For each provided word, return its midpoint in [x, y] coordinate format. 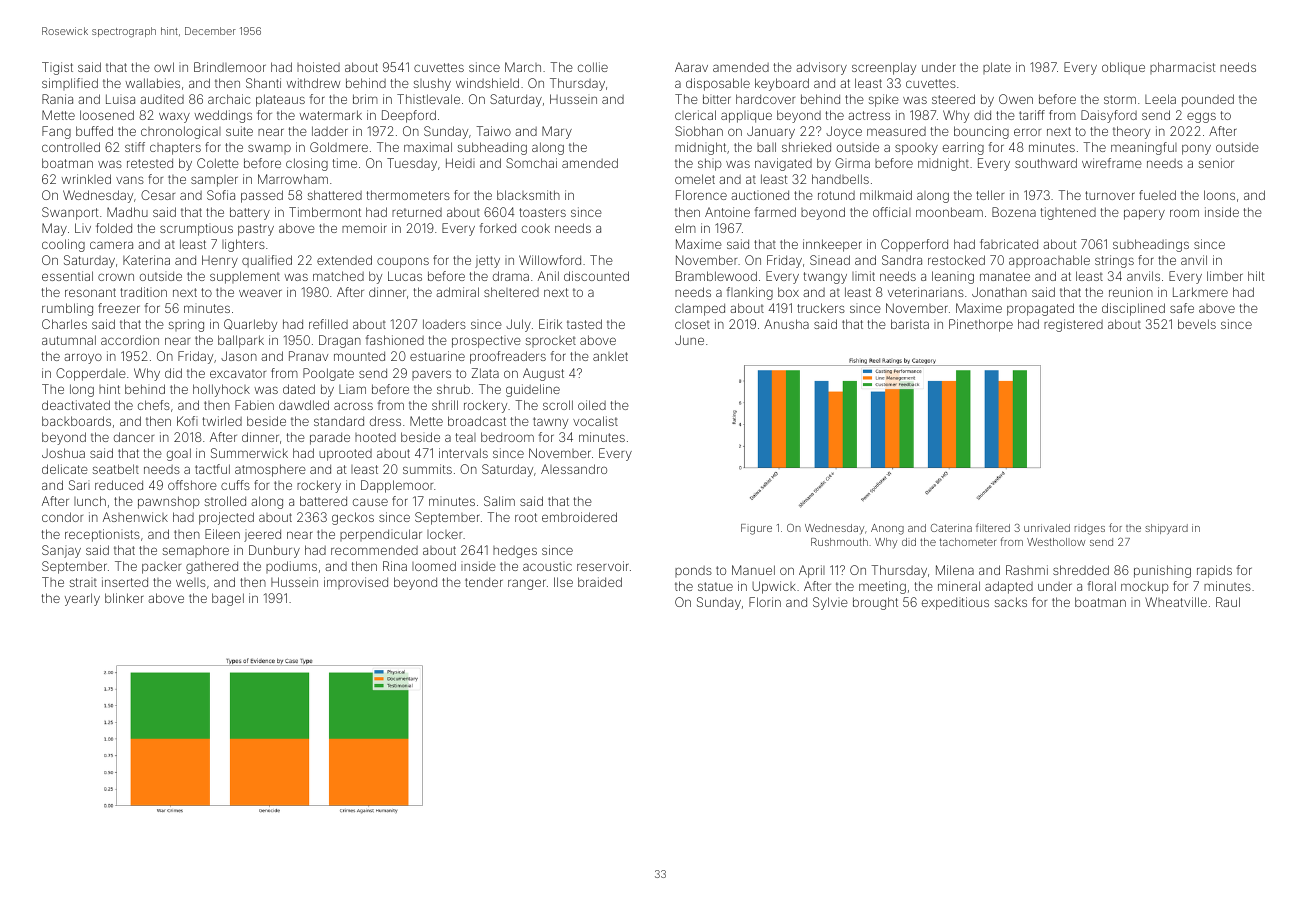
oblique [1123, 68]
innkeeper [832, 245]
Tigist [57, 68]
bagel [228, 599]
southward [1046, 163]
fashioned [395, 340]
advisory [821, 68]
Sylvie [830, 603]
